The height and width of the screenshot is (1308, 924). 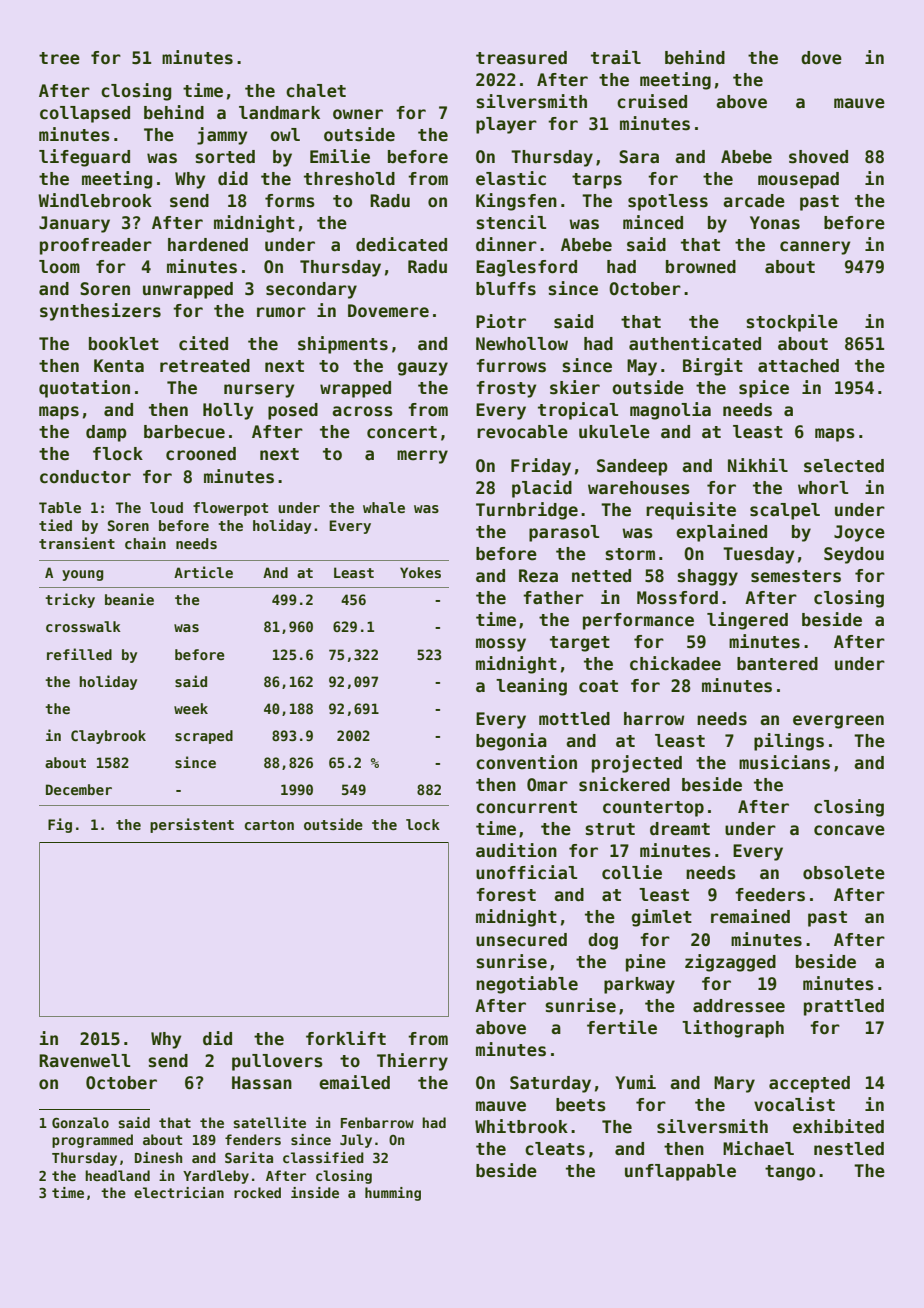 I want to click on Table, so click(x=60, y=507).
